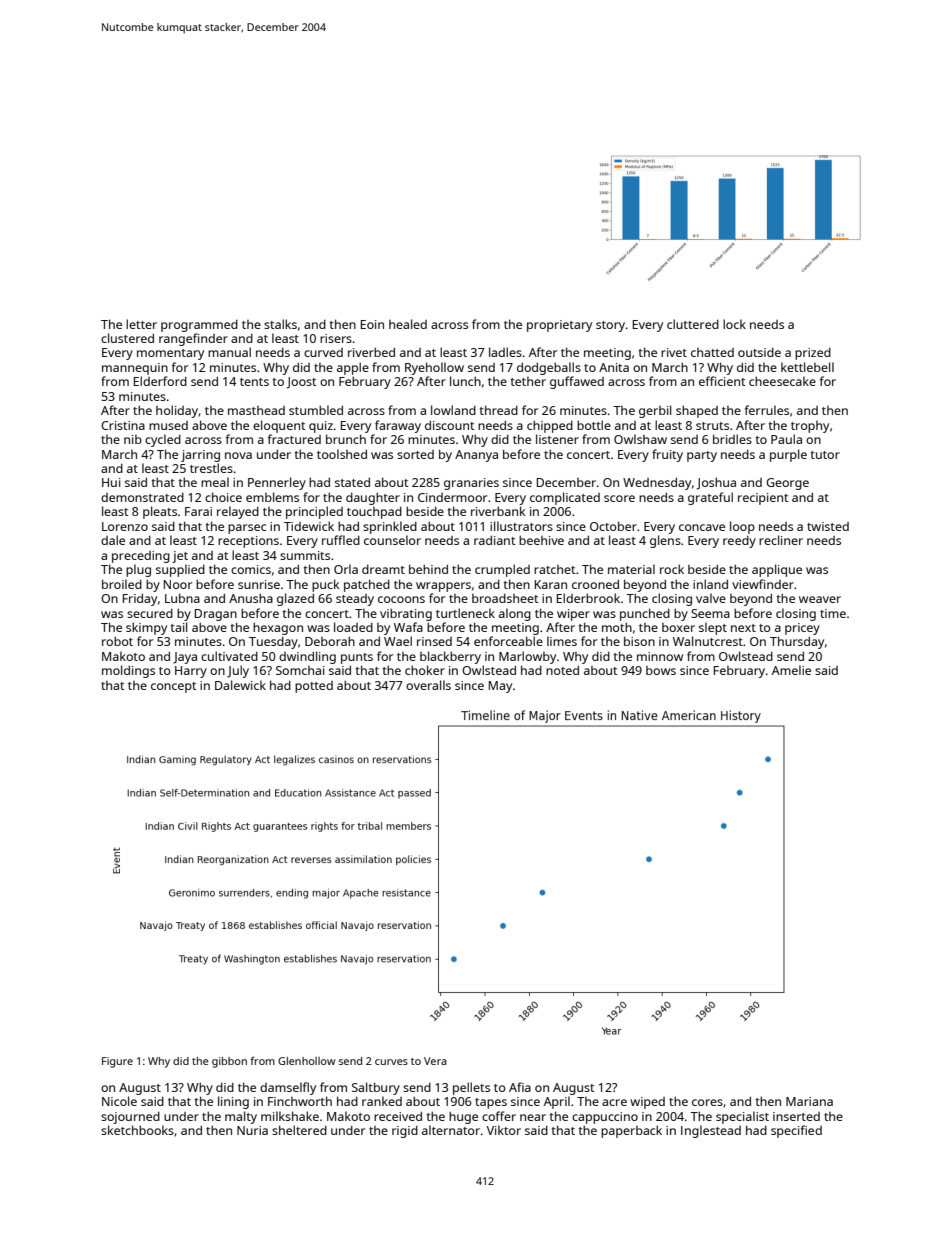 Image resolution: width=952 pixels, height=1233 pixels. What do you see at coordinates (425, 670) in the screenshot?
I see `choker` at bounding box center [425, 670].
